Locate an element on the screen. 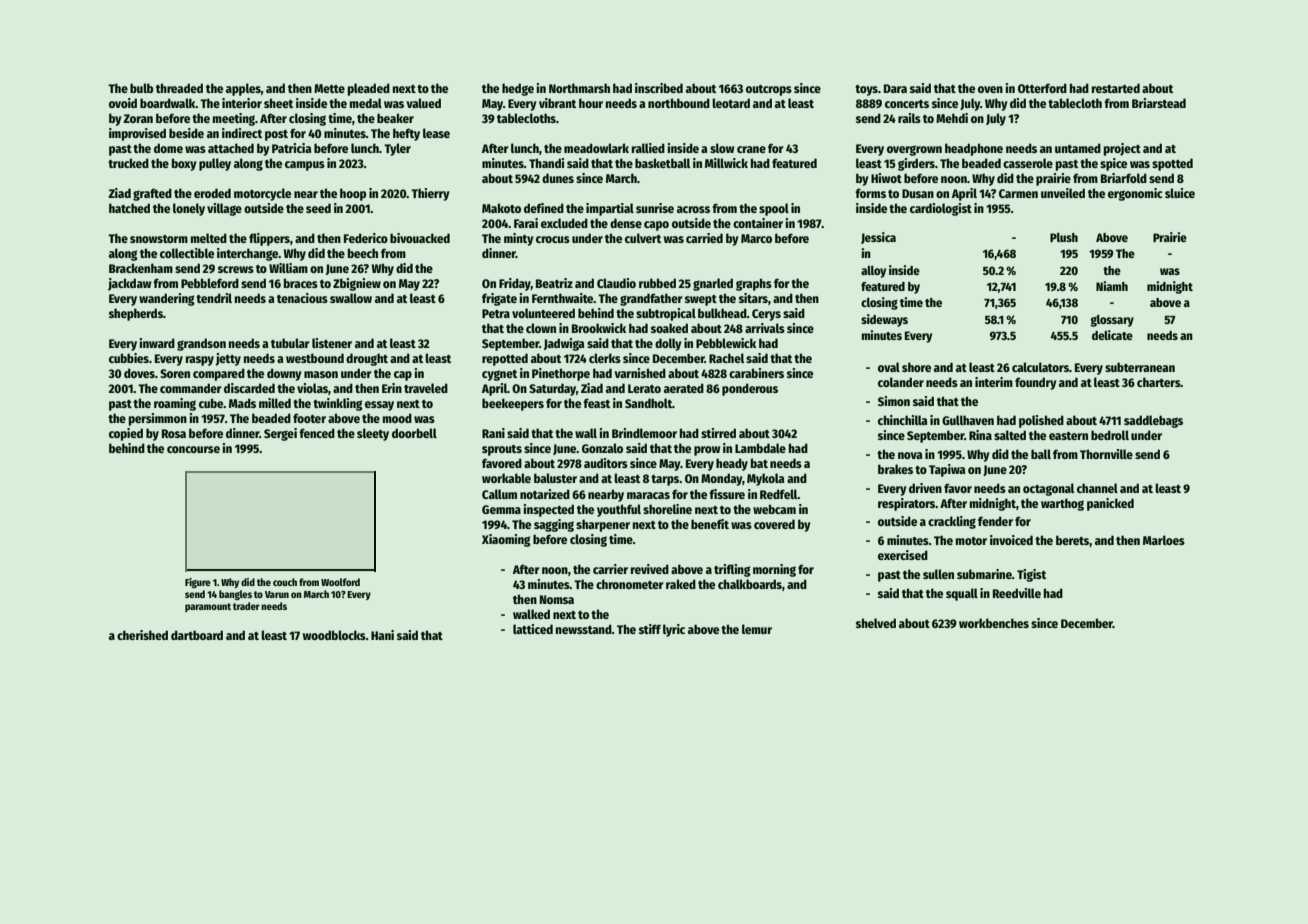 This screenshot has height=924, width=1308. graphs is located at coordinates (754, 284).
